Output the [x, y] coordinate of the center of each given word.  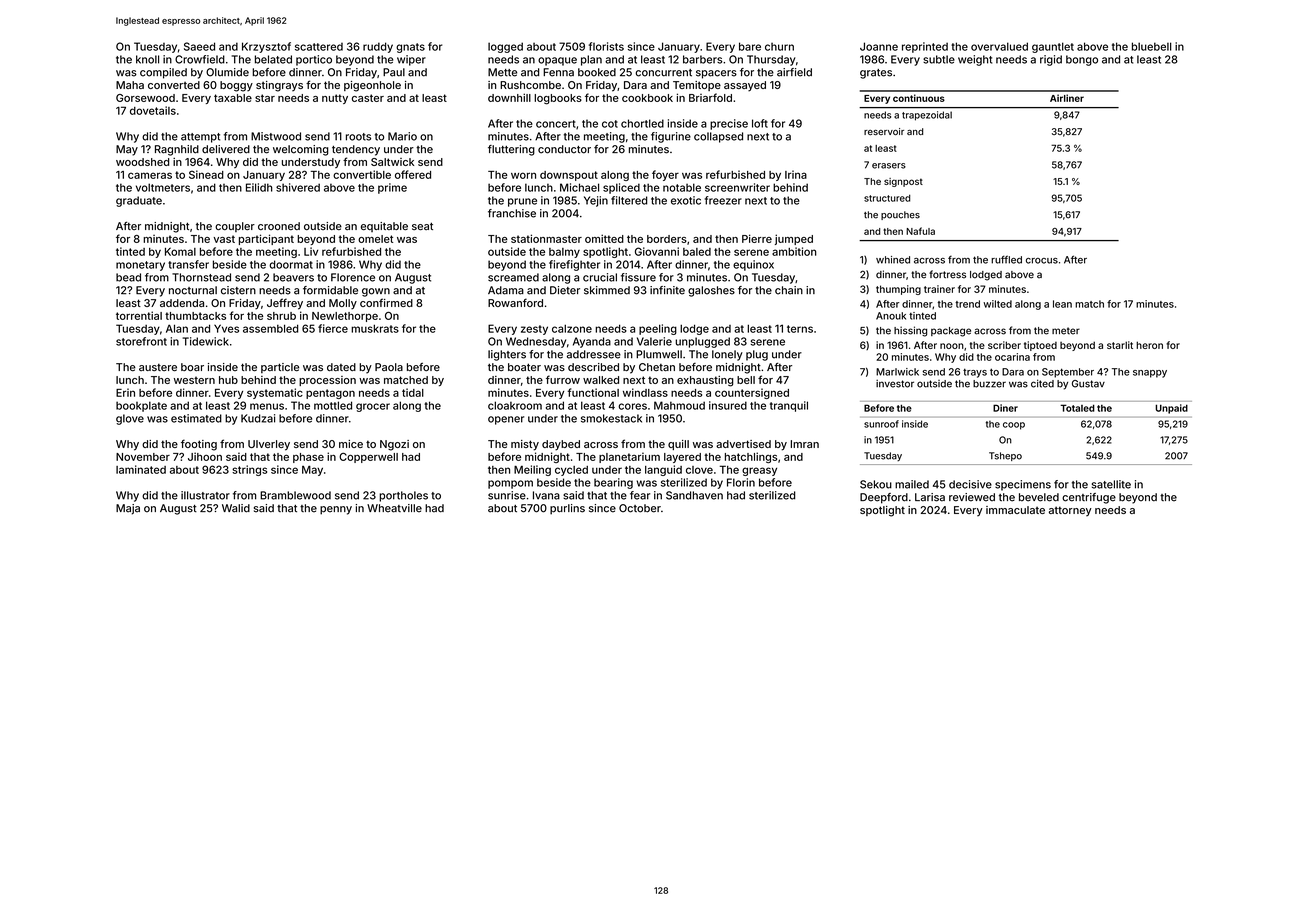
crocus [1042, 261]
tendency [356, 150]
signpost [903, 182]
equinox [753, 265]
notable [682, 187]
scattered [319, 47]
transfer [188, 264]
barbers [702, 59]
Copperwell [368, 458]
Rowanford [515, 302]
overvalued [999, 46]
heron [1149, 345]
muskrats [375, 328]
